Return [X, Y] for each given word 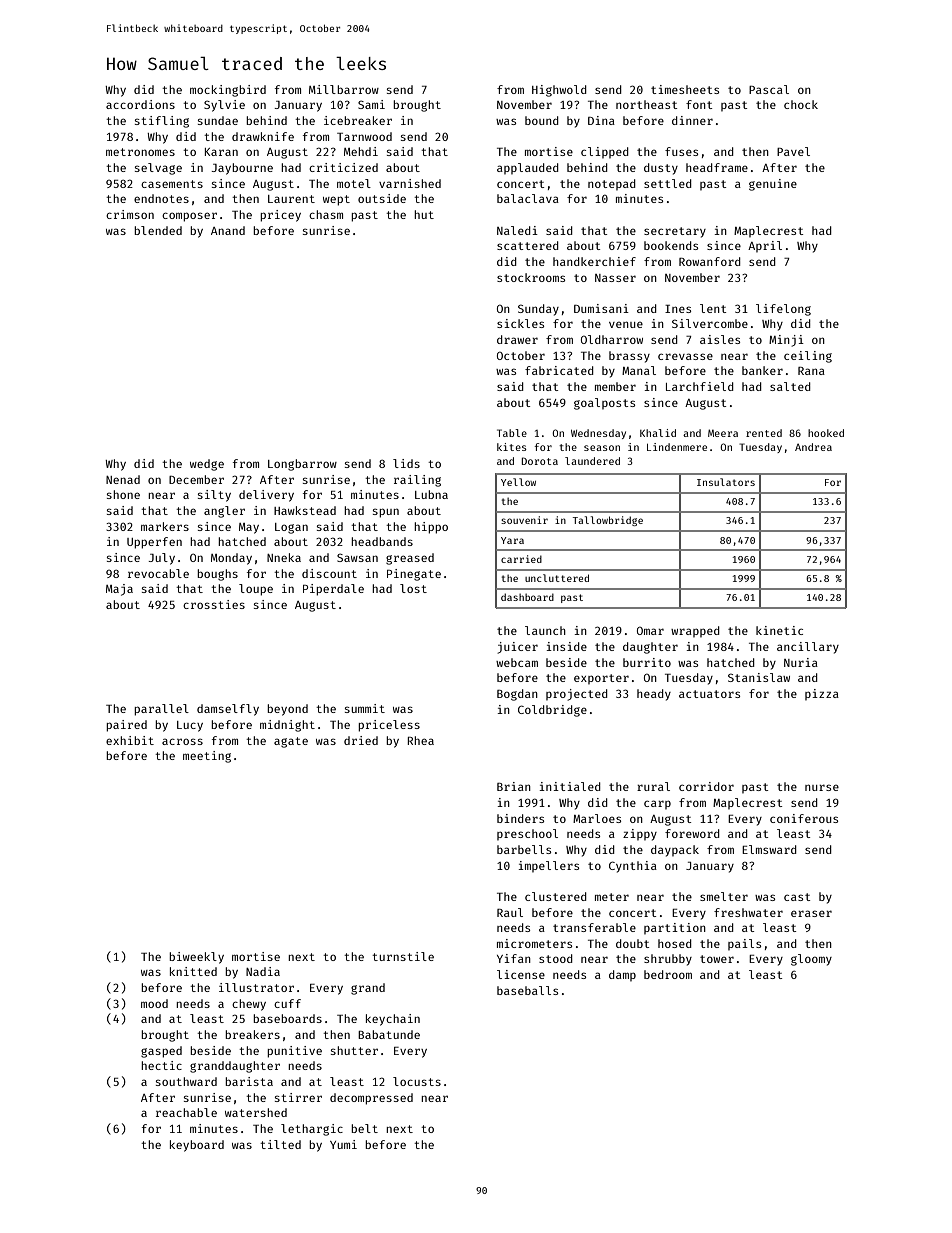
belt [364, 1128]
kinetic [779, 630]
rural [653, 786]
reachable [186, 1112]
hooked [826, 433]
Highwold [559, 91]
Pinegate [414, 575]
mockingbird [228, 91]
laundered [592, 461]
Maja [119, 590]
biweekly [196, 958]
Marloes [597, 818]
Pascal [769, 89]
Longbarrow [302, 465]
